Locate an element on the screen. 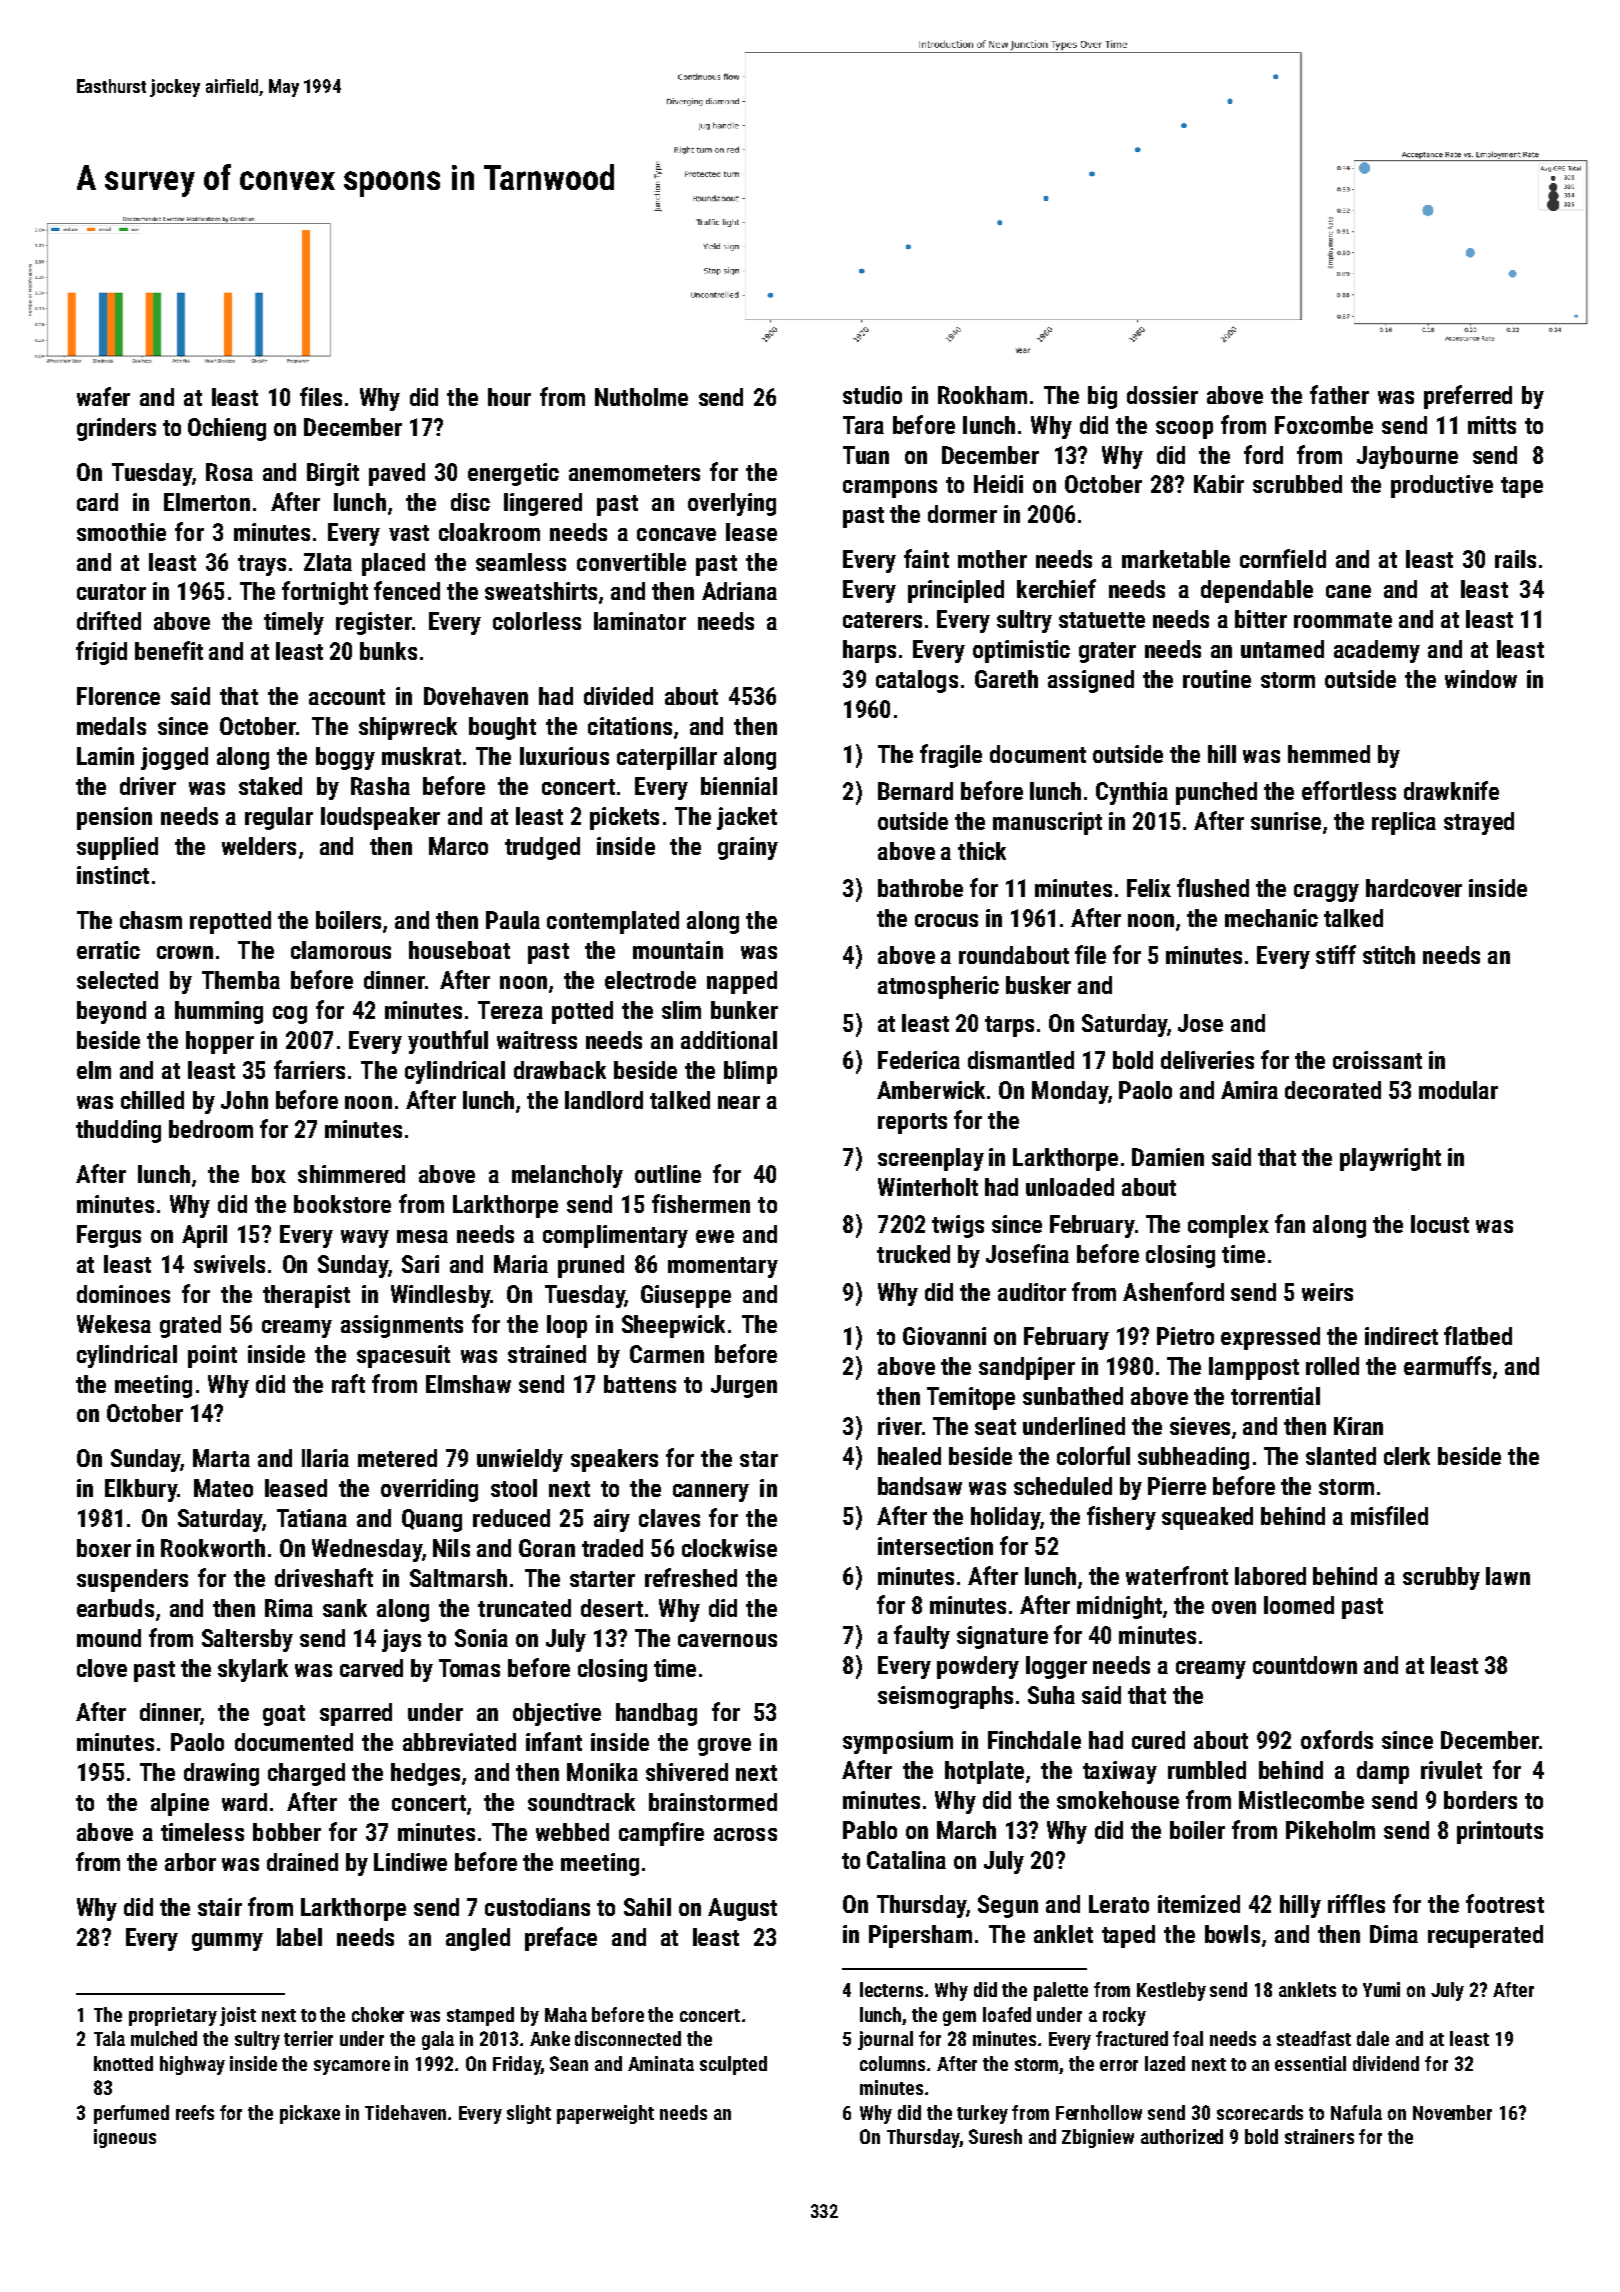 This screenshot has width=1620, height=2292. modular is located at coordinates (1458, 1090).
